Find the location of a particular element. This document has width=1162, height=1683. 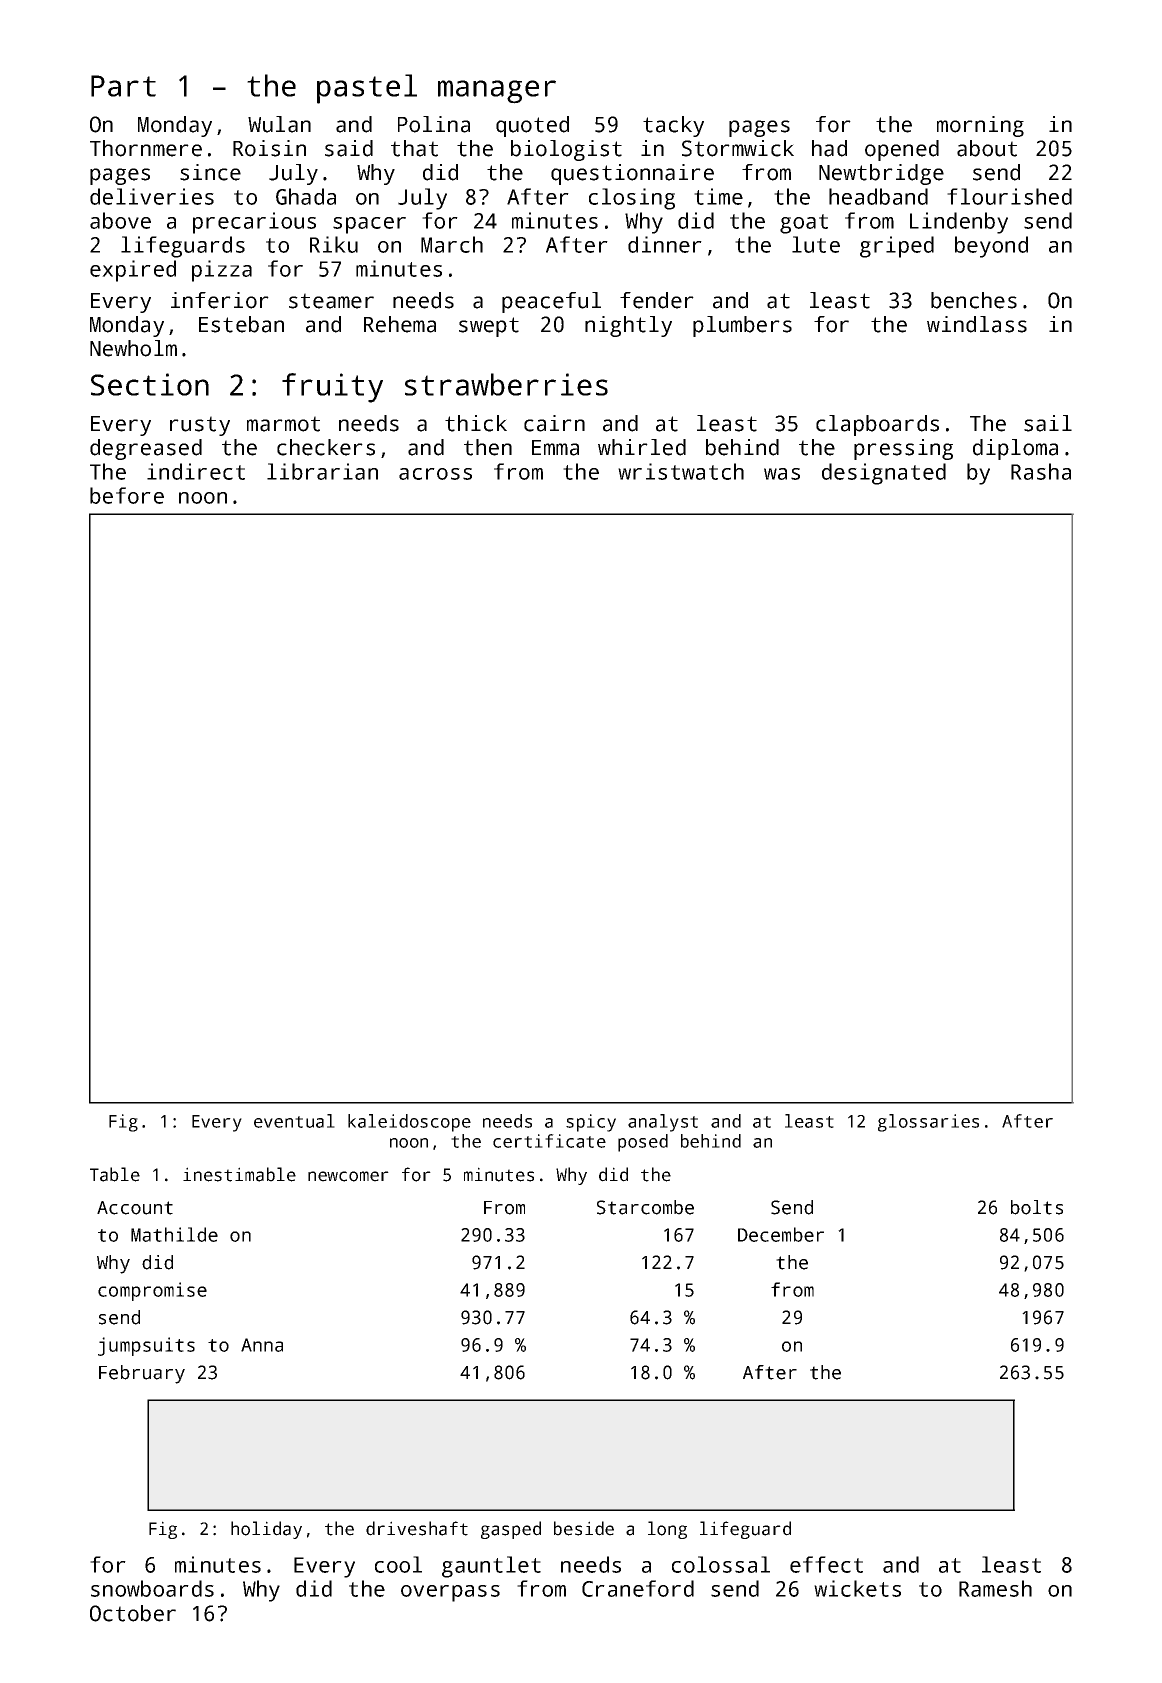

October is located at coordinates (133, 1613).
